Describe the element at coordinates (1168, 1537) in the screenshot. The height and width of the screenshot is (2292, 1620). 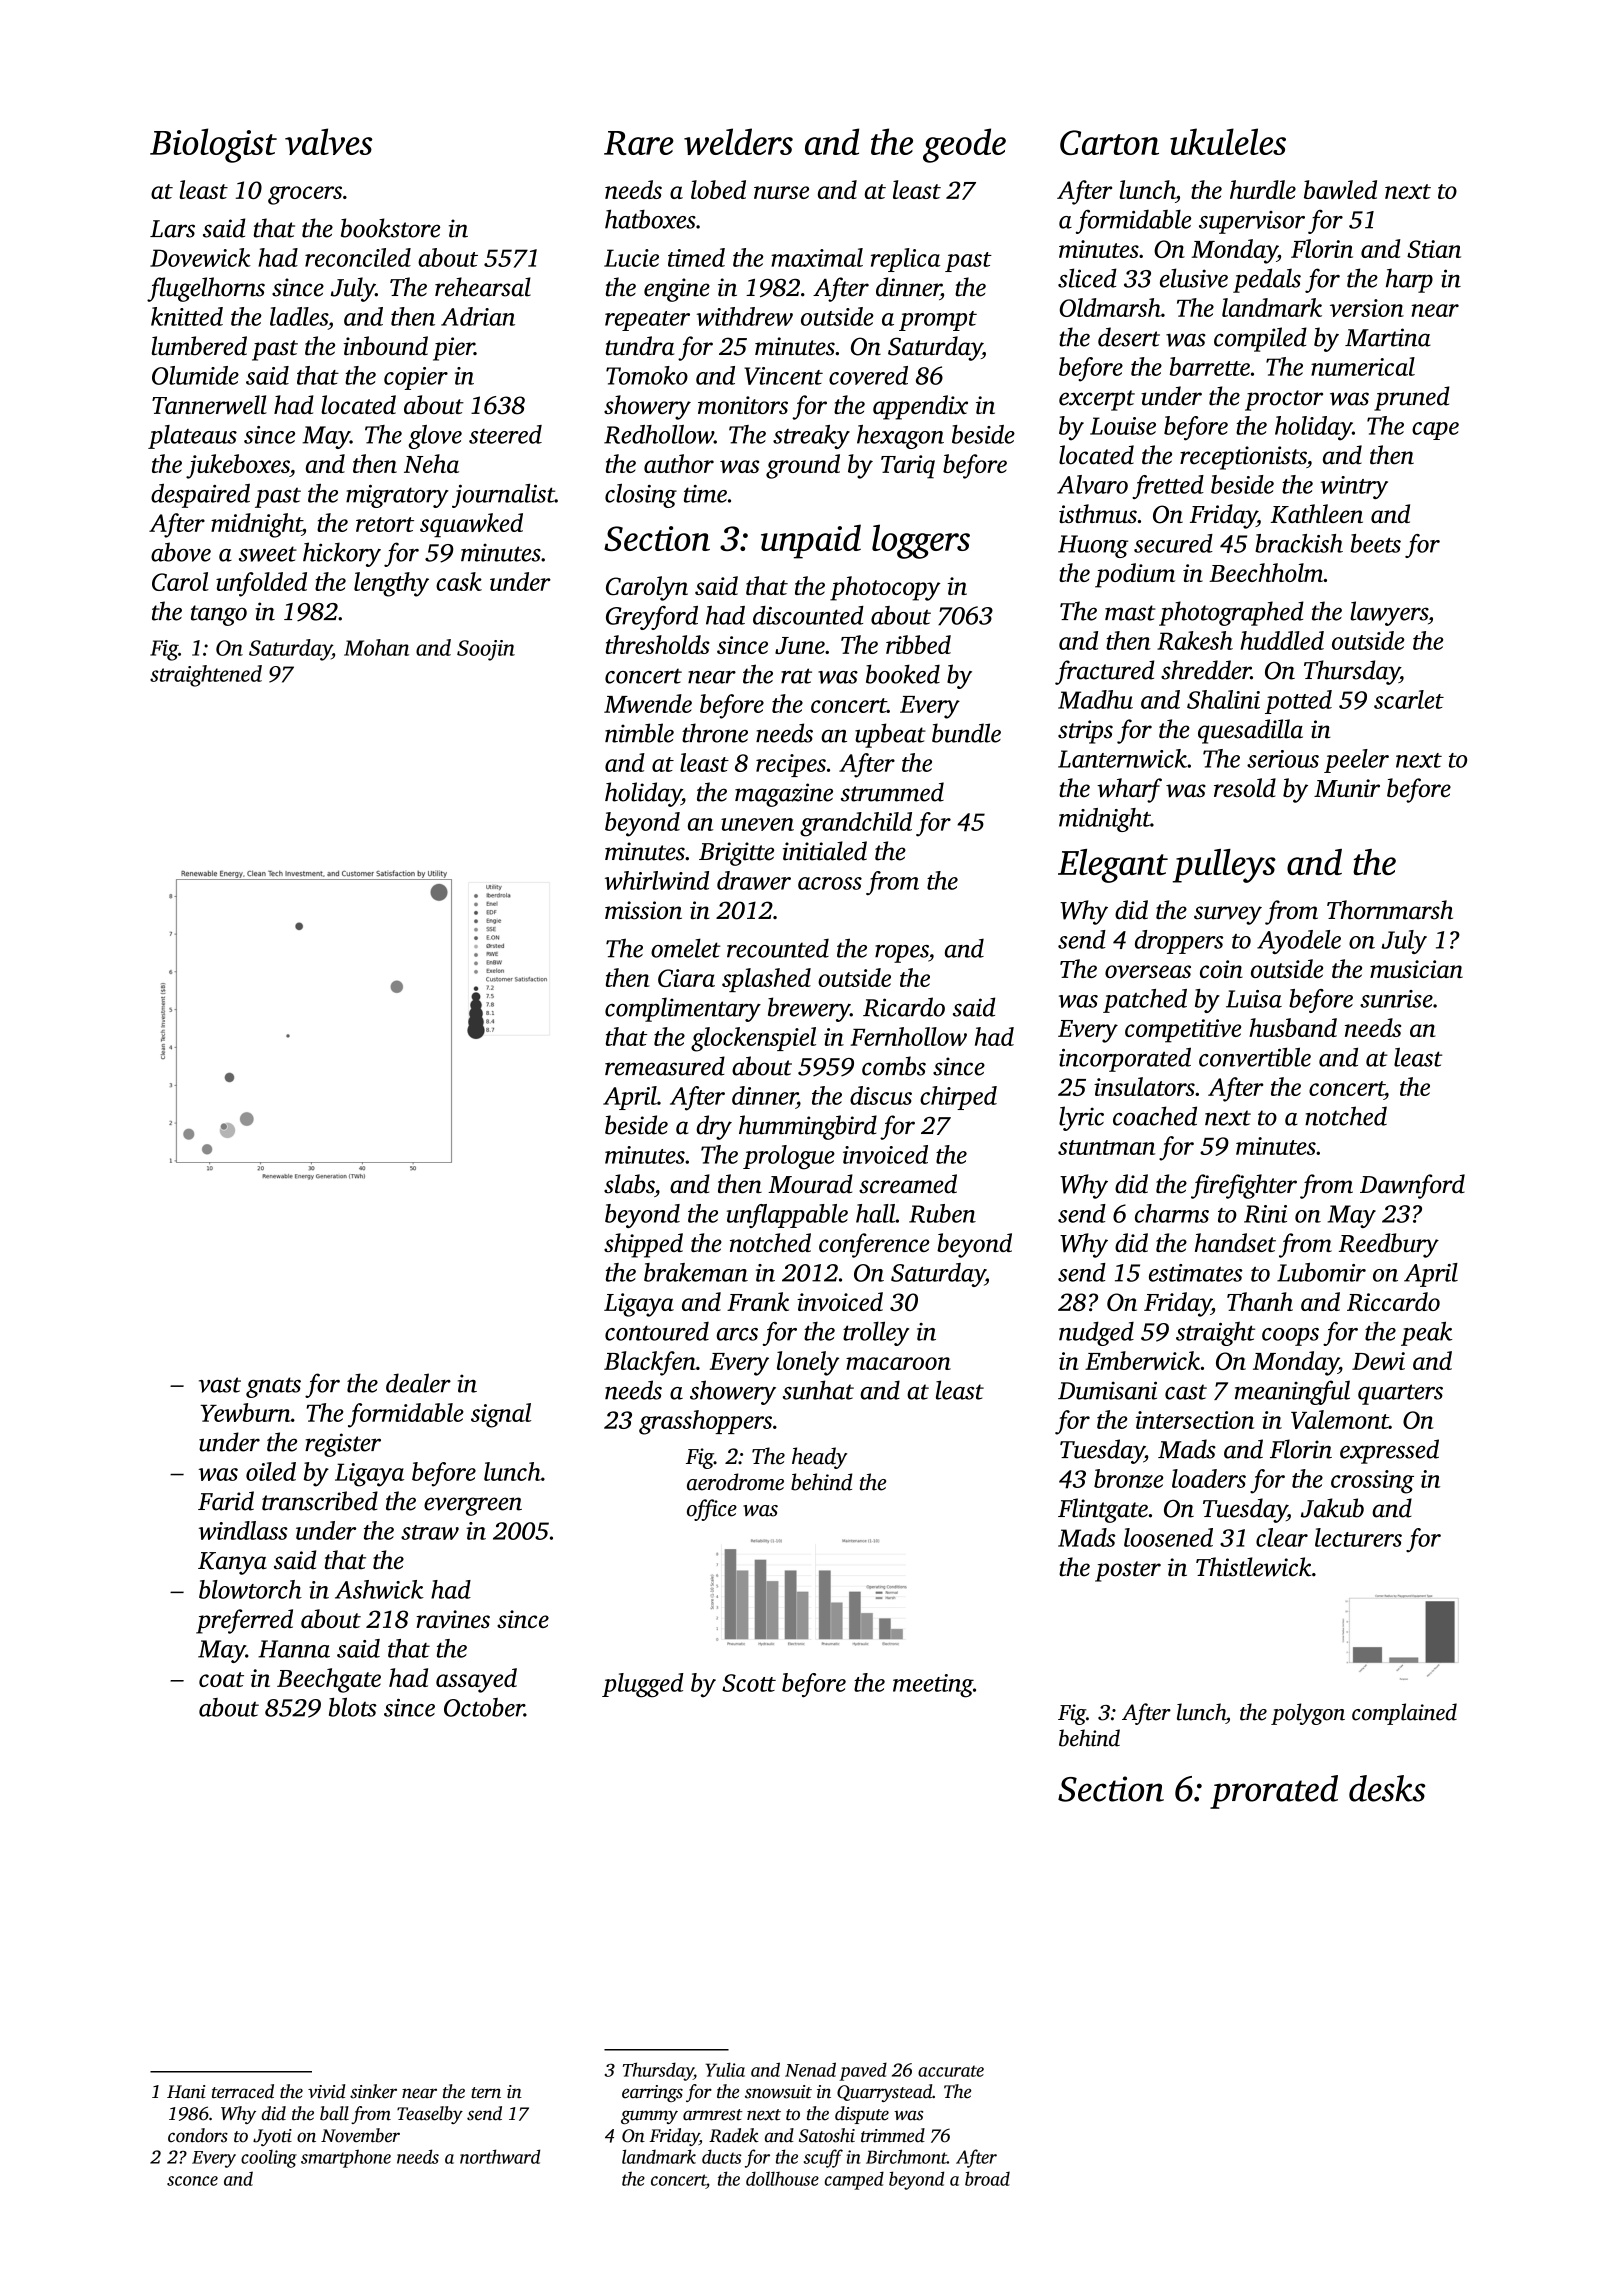
I see `loosened` at that location.
